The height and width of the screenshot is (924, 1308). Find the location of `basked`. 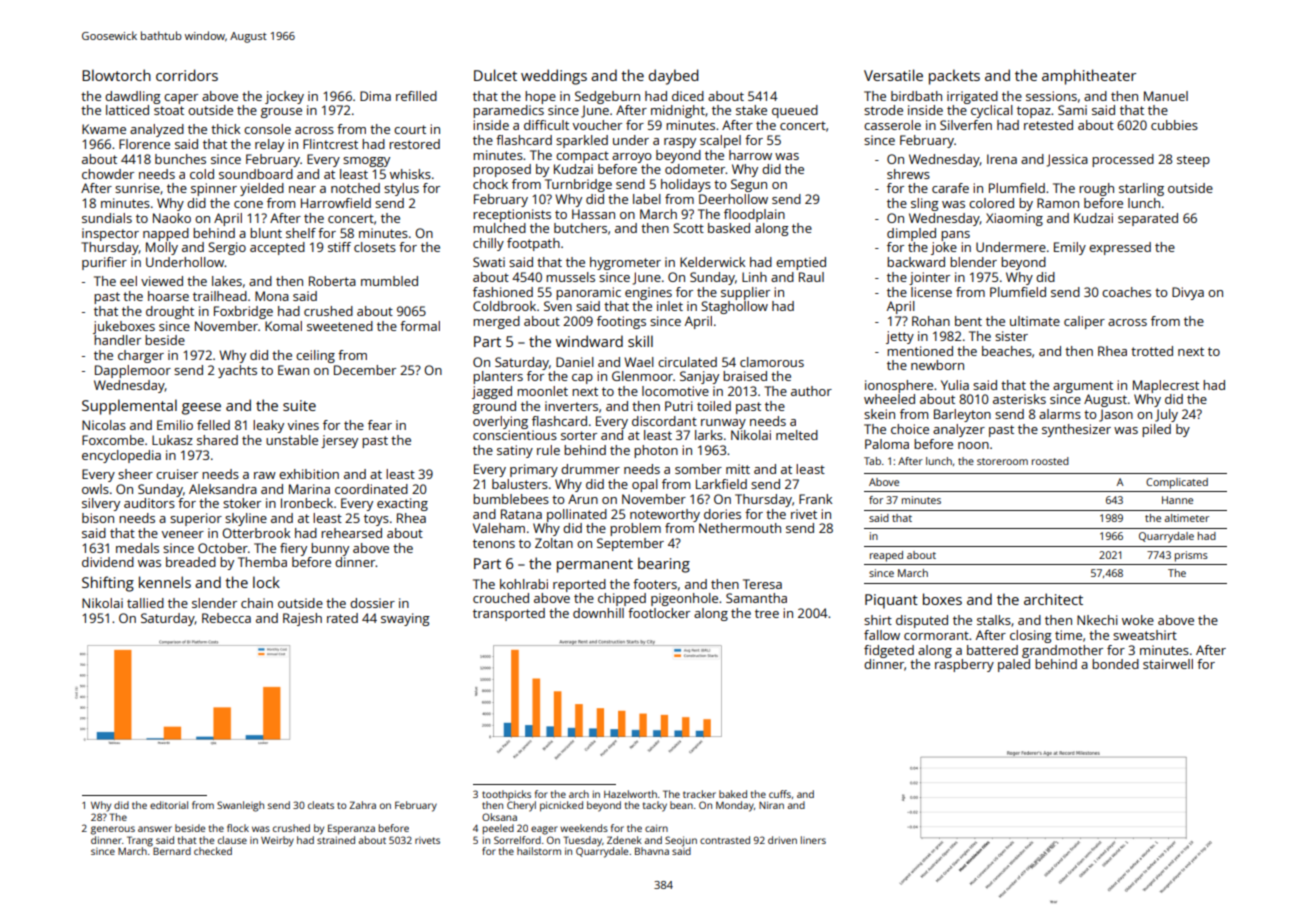

basked is located at coordinates (729, 228).
